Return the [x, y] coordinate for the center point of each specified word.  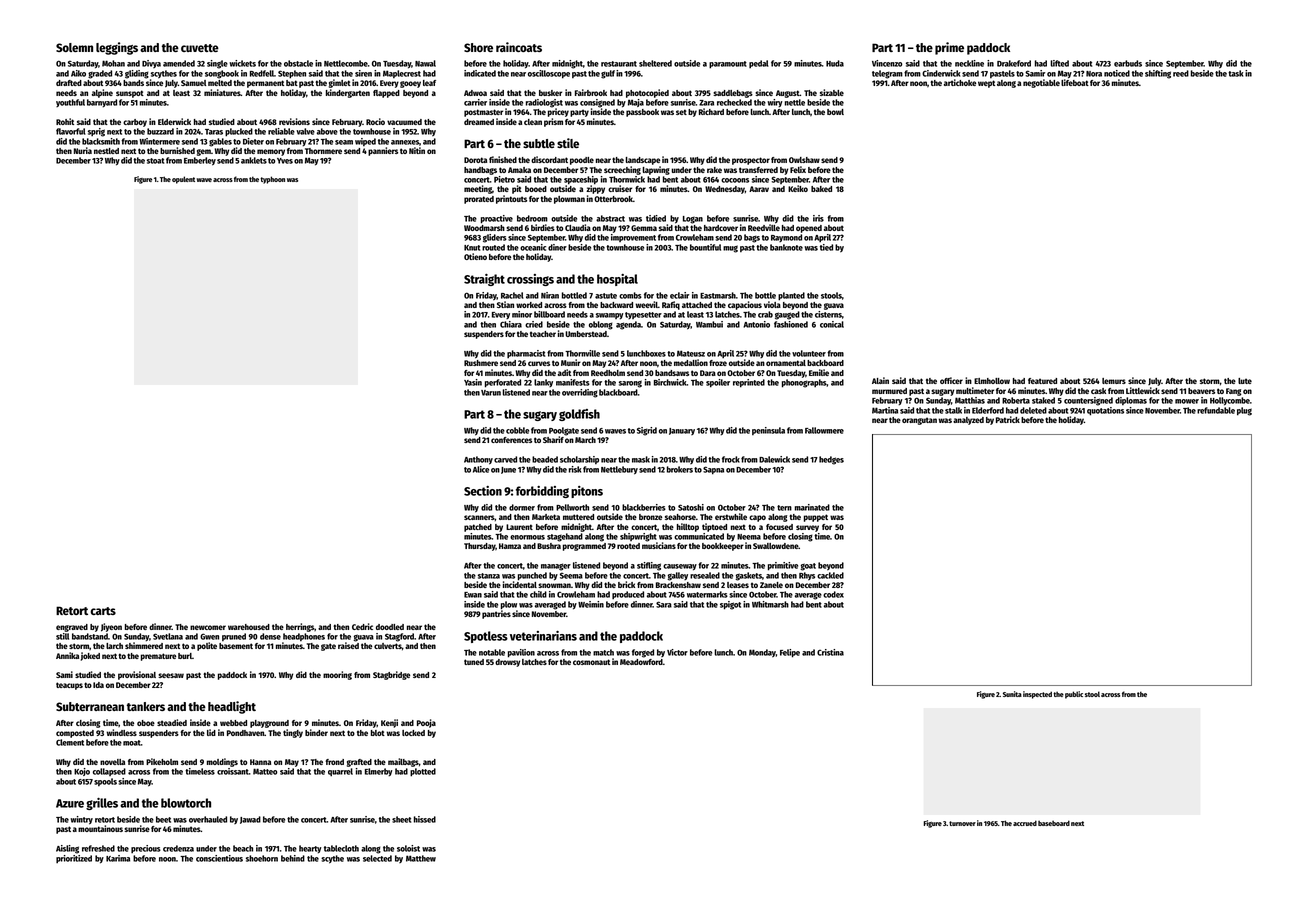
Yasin [473, 382]
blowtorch [186, 803]
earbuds [1128, 63]
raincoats [519, 47]
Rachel [512, 295]
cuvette [200, 48]
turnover [962, 823]
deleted [1033, 410]
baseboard [1054, 823]
